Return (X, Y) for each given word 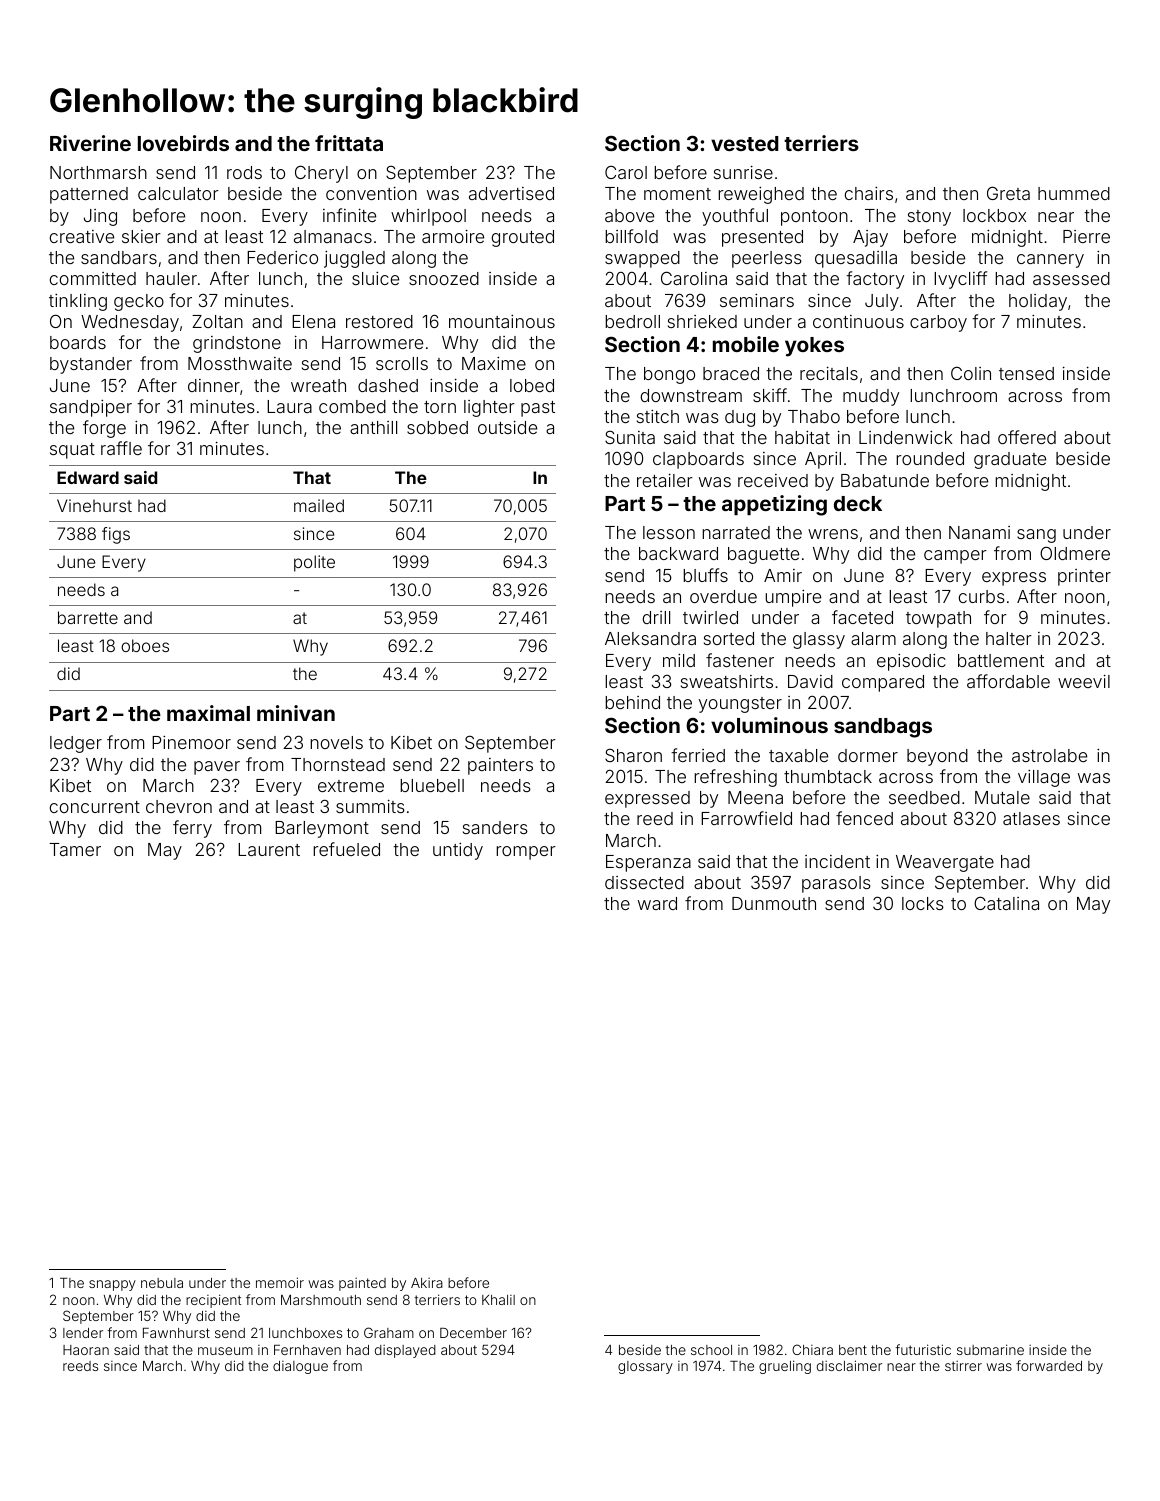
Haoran (86, 1350)
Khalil (498, 1300)
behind (632, 702)
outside (507, 427)
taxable (798, 755)
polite (314, 563)
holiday (1038, 302)
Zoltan (217, 321)
